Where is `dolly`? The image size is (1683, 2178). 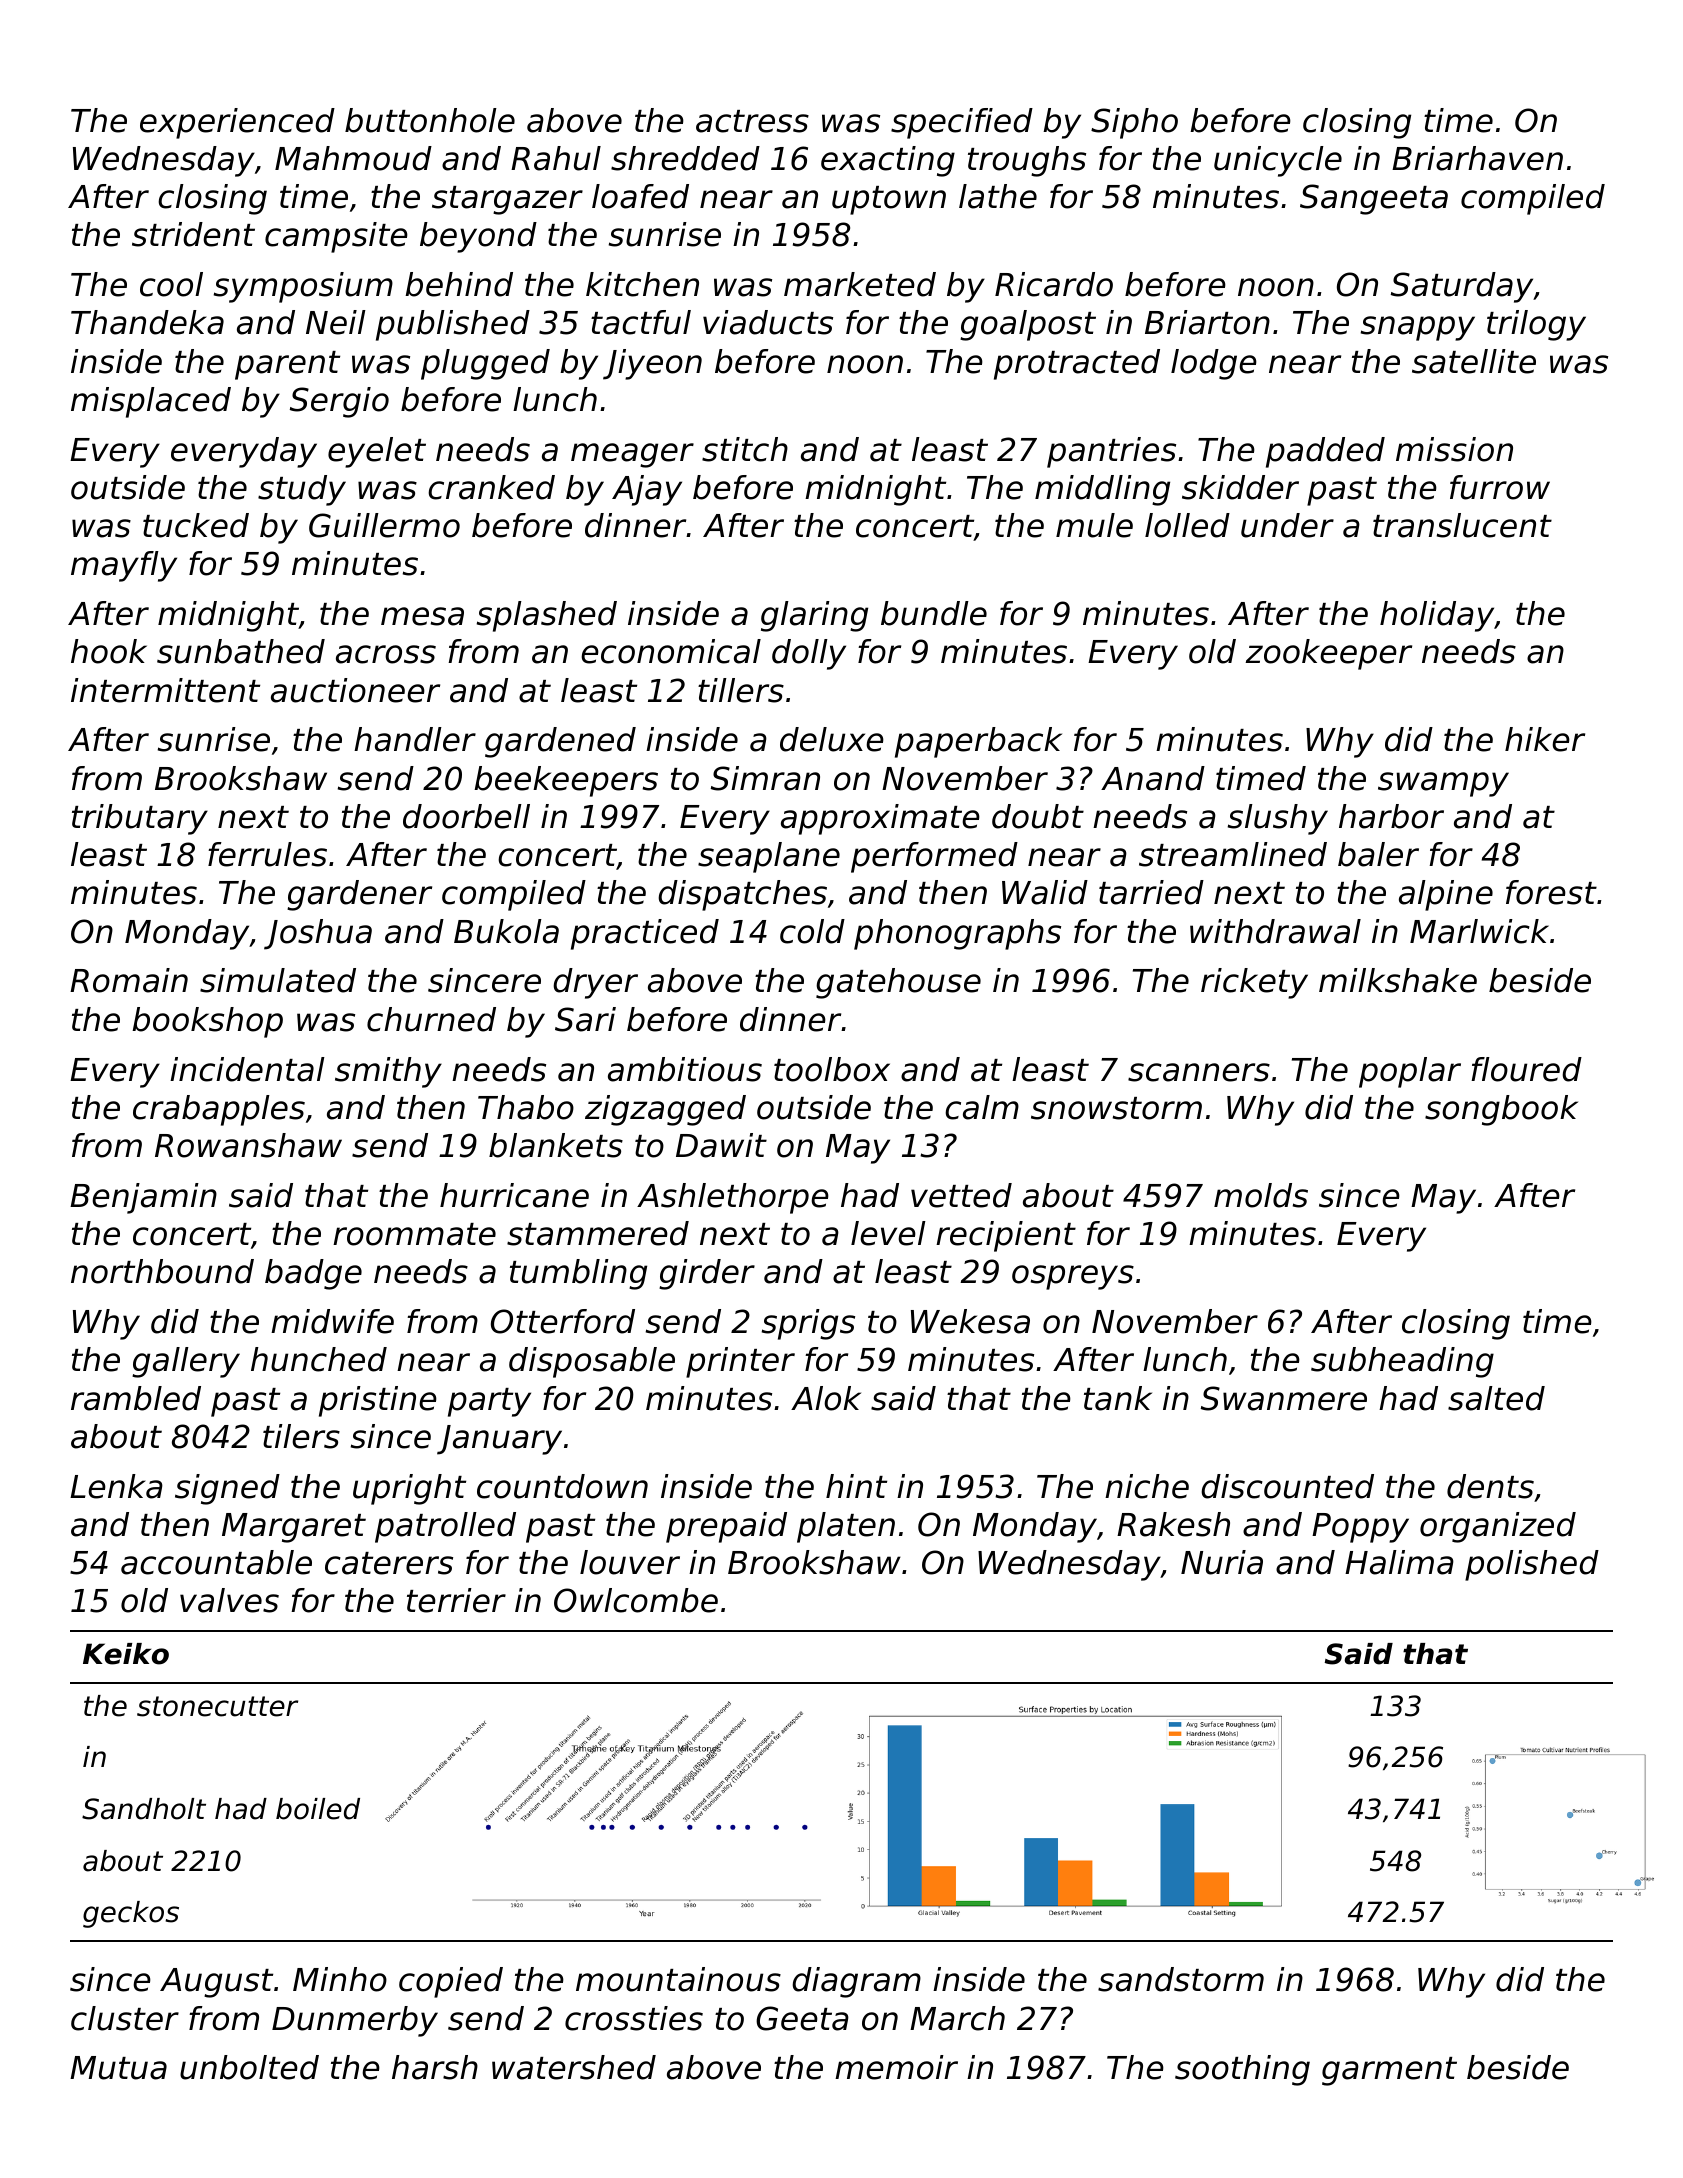 dolly is located at coordinates (809, 654).
